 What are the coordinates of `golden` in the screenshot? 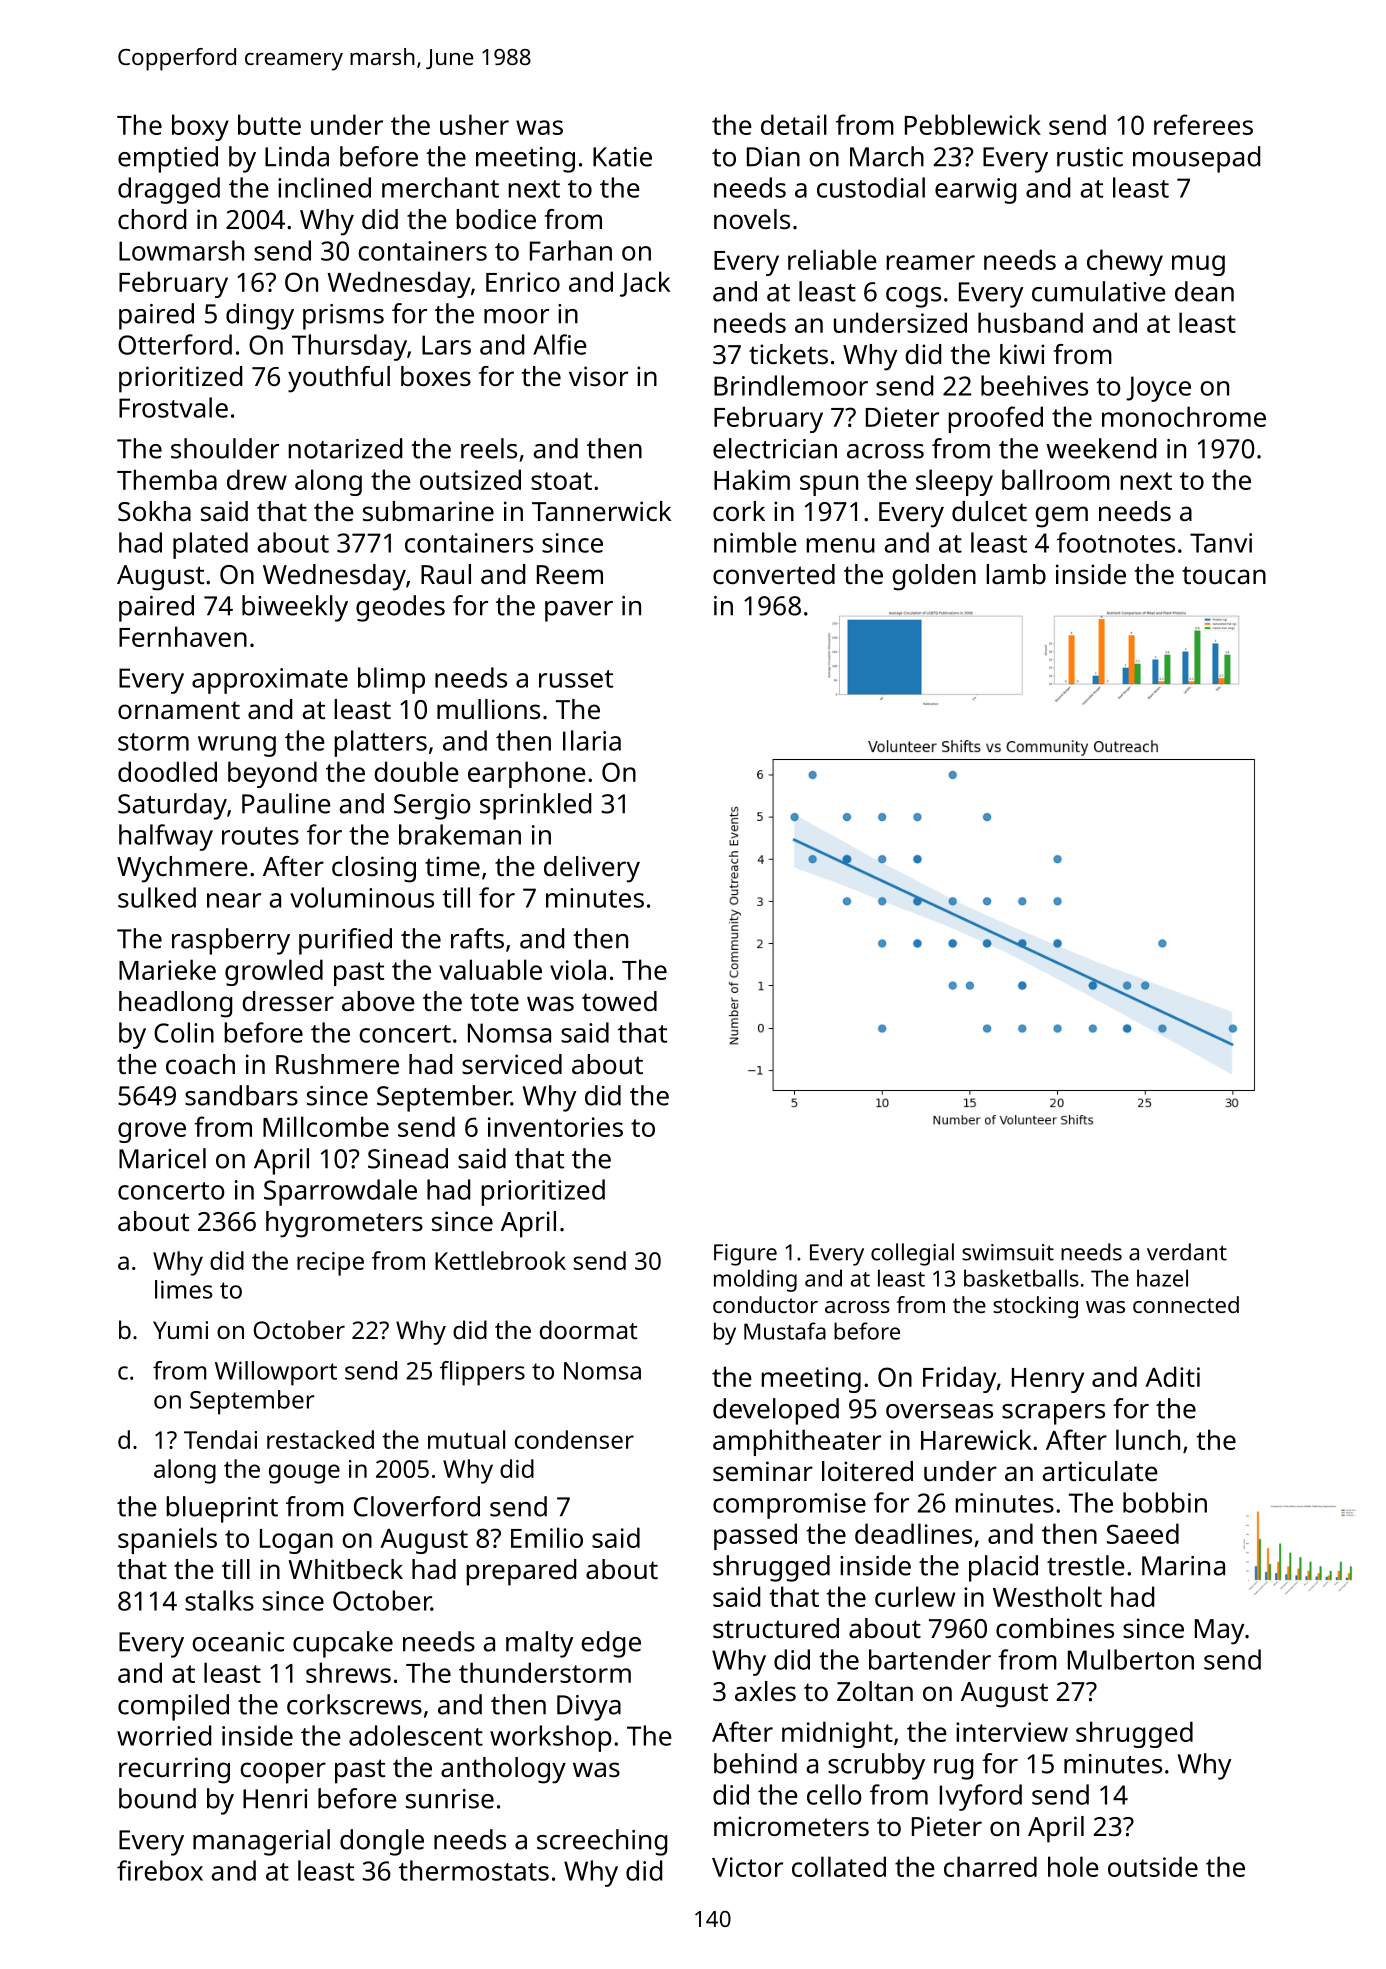 It's located at (934, 577).
